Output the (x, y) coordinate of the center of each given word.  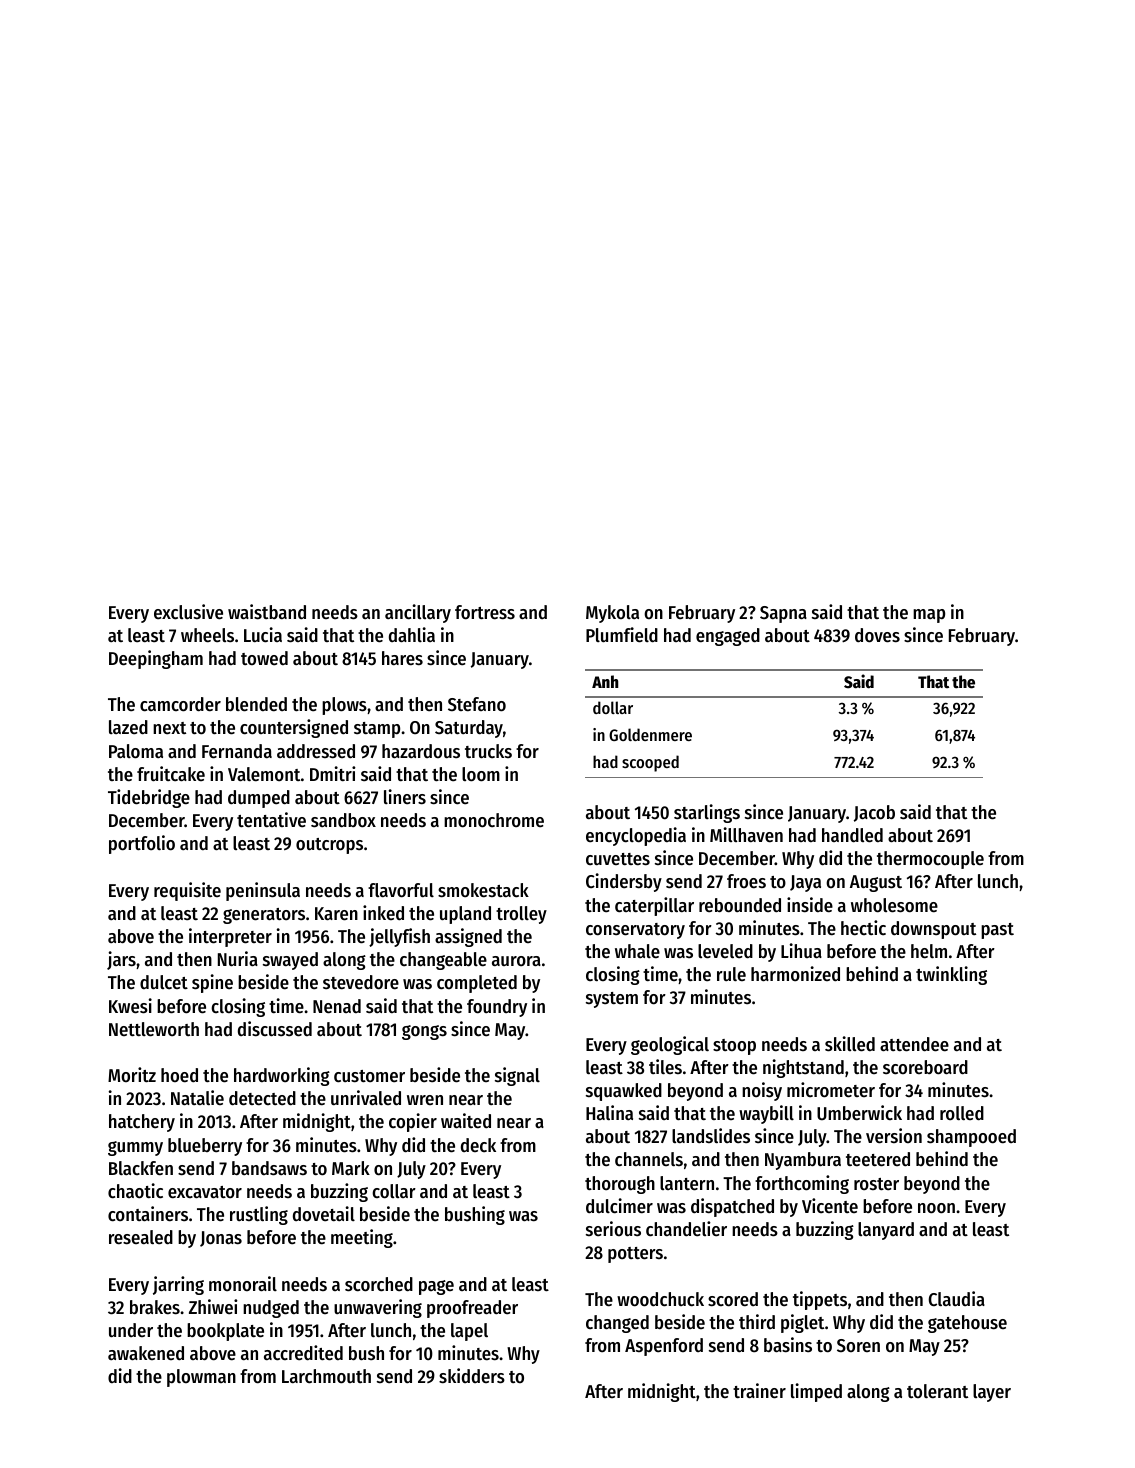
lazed (128, 727)
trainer (759, 1391)
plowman (201, 1378)
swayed (290, 961)
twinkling (951, 975)
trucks (488, 751)
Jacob (874, 813)
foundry (497, 1008)
